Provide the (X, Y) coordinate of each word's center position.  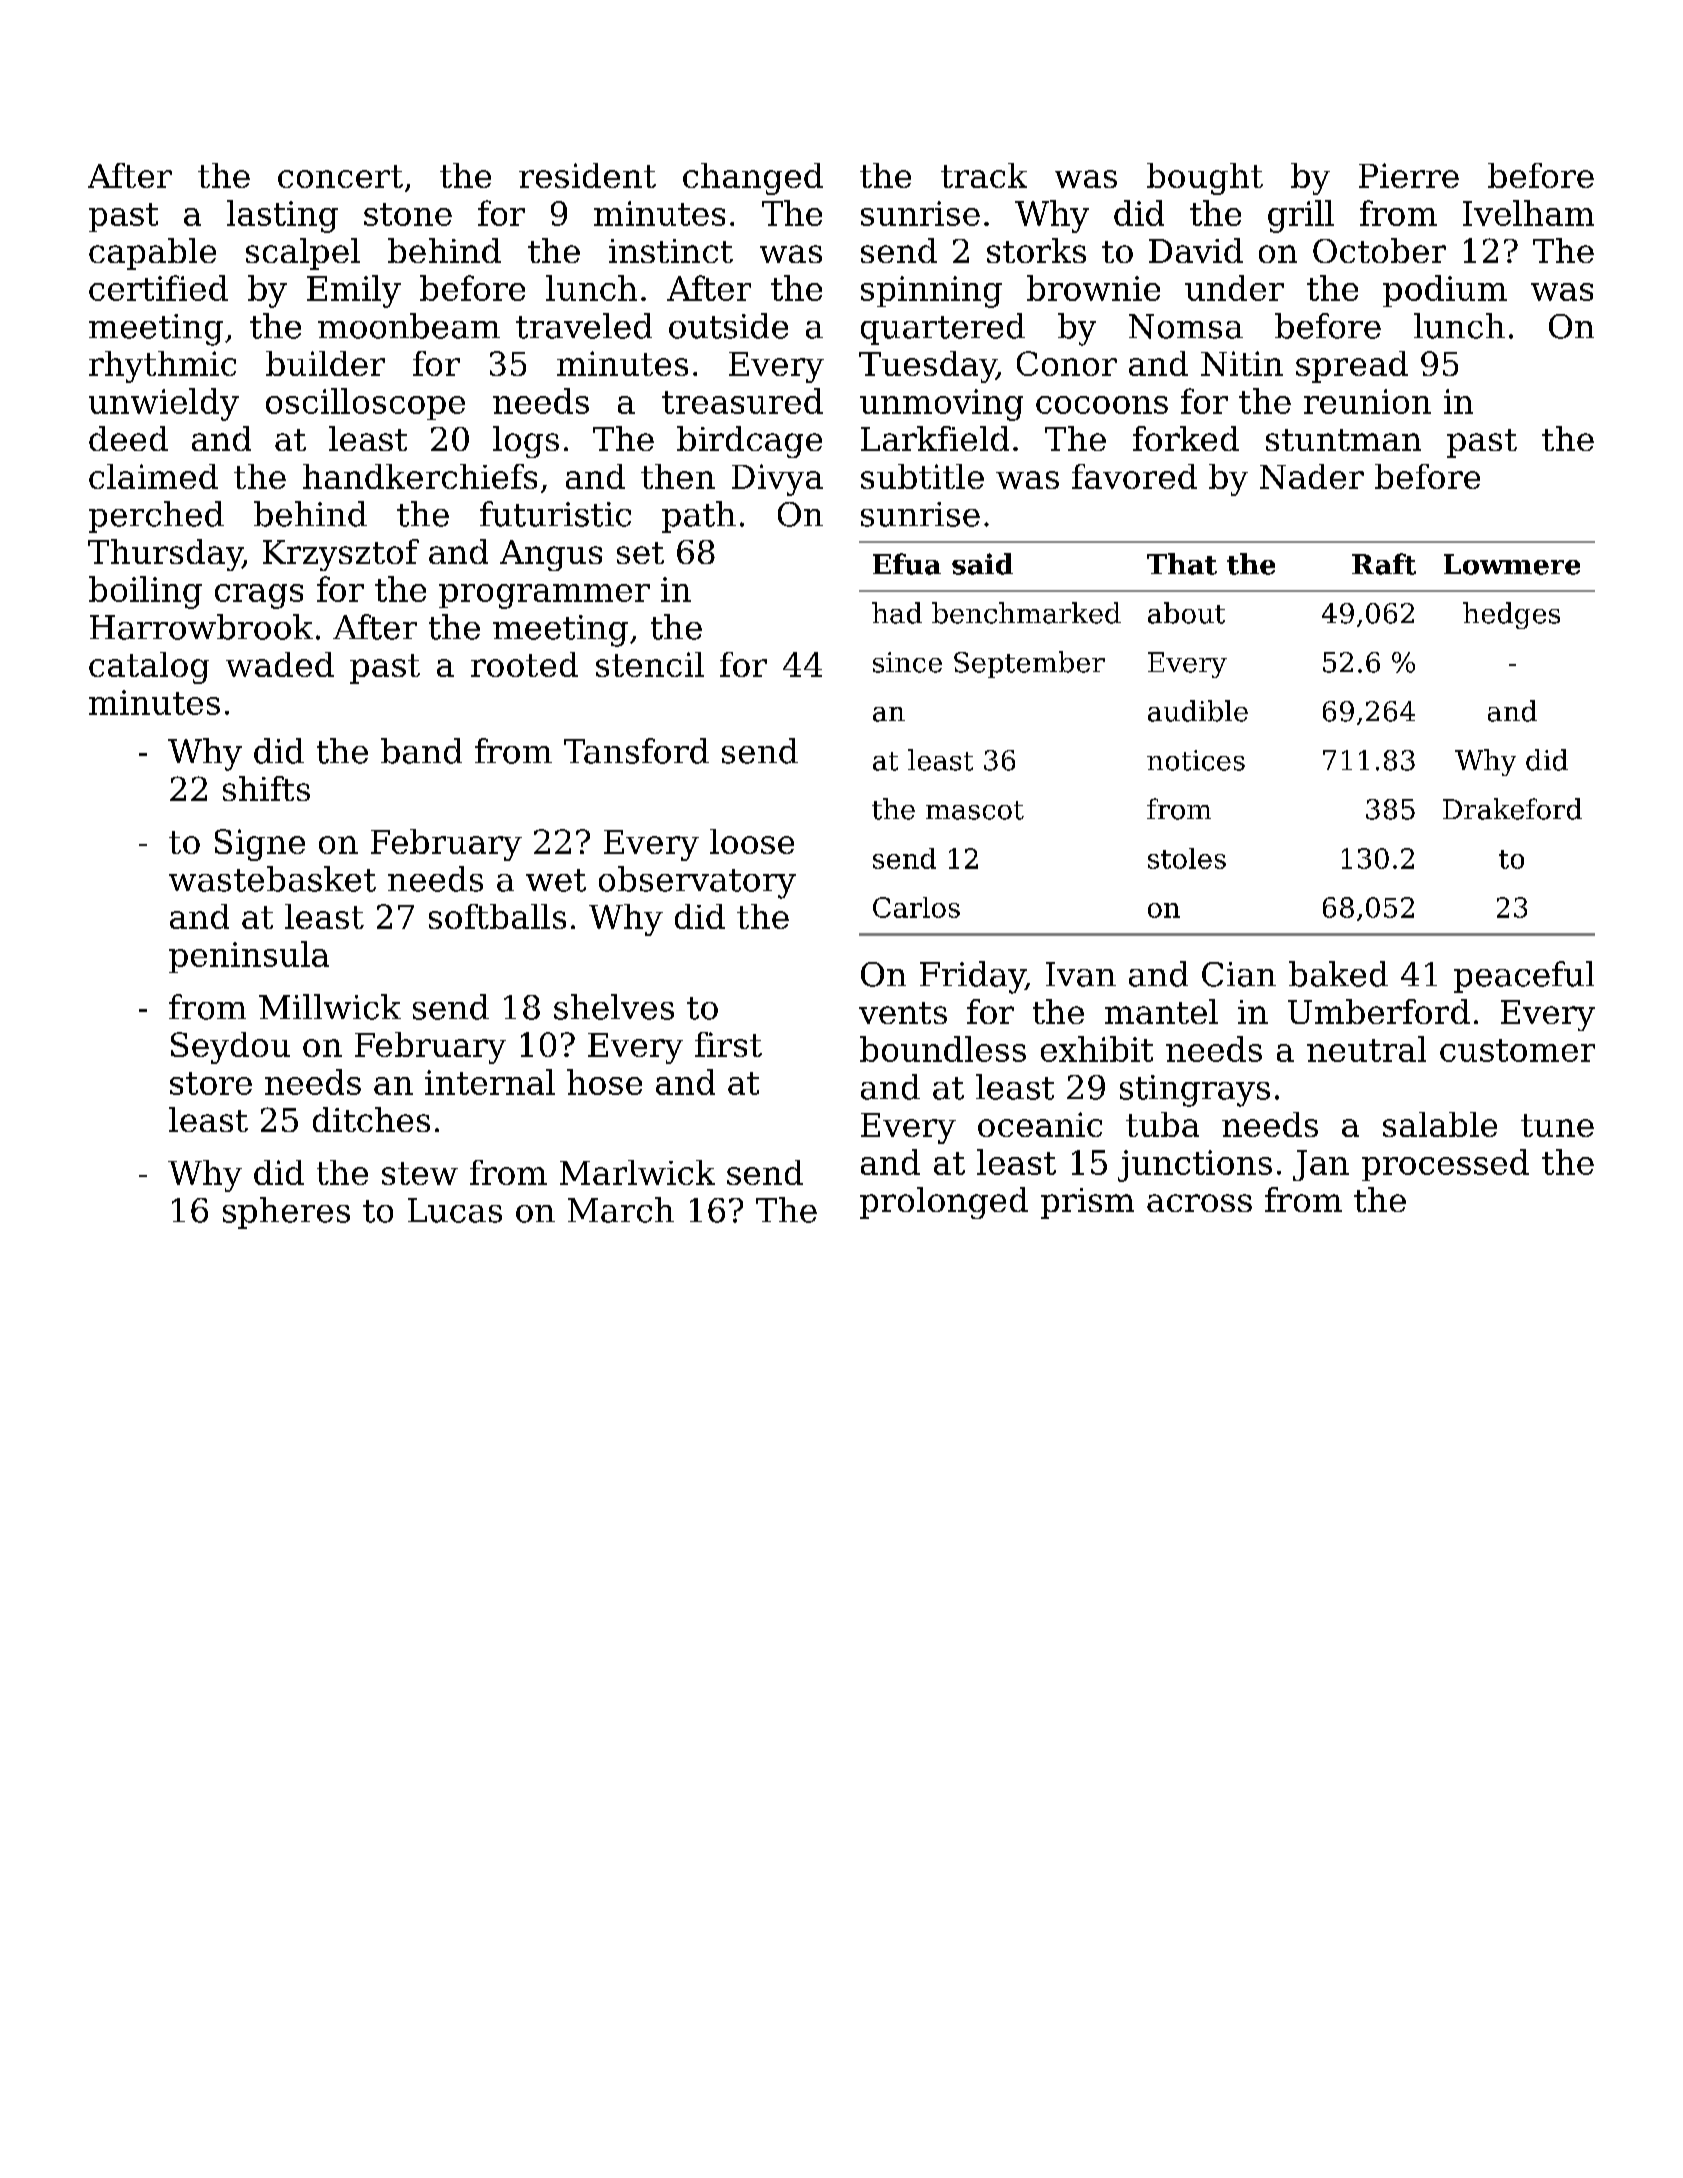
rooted (524, 664)
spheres (286, 1213)
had (897, 613)
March (621, 1210)
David (1196, 250)
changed (753, 179)
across (1199, 1203)
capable (152, 254)
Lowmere (1512, 564)
